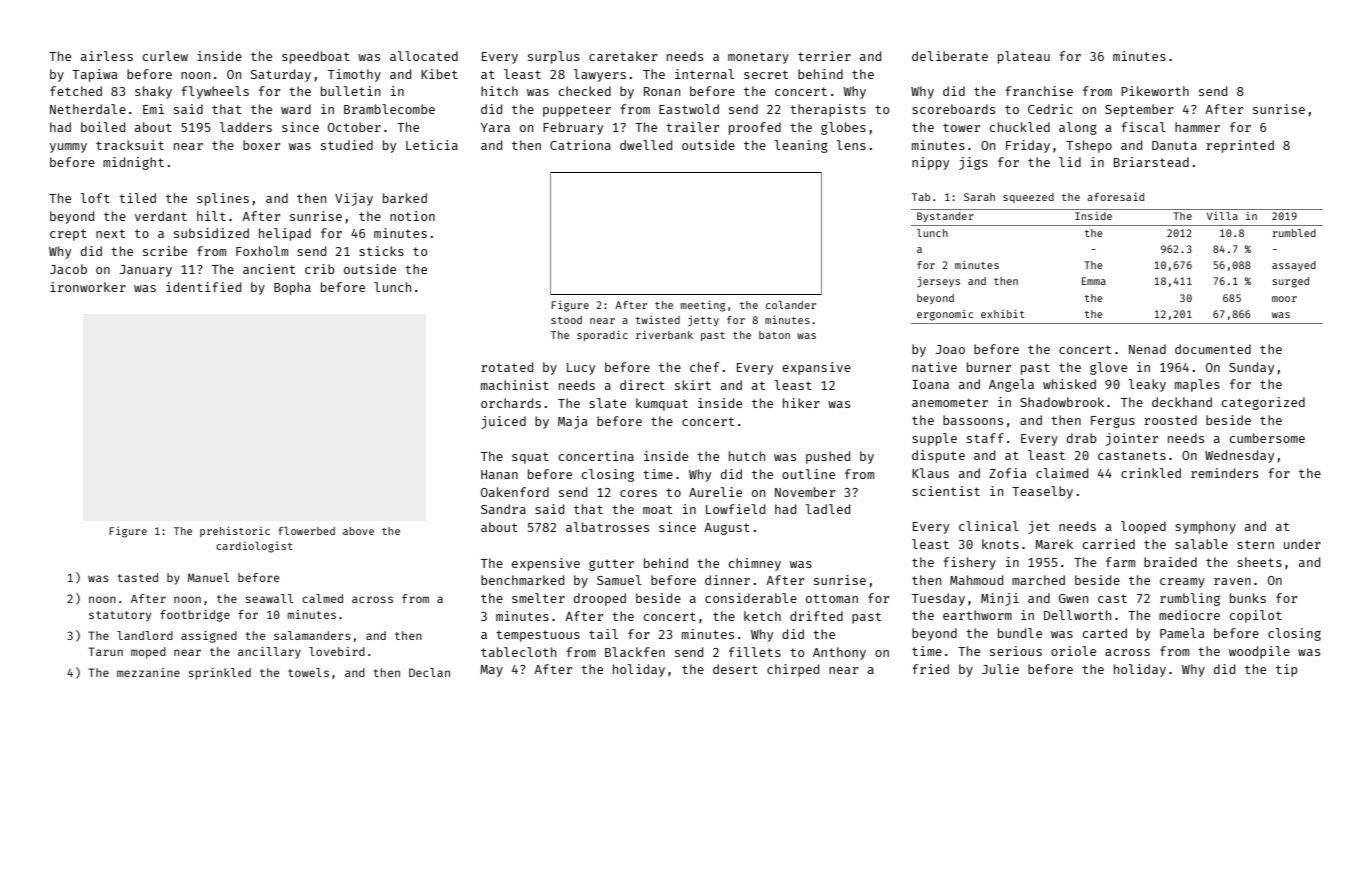  What do you see at coordinates (88, 109) in the screenshot?
I see `Netherdale` at bounding box center [88, 109].
